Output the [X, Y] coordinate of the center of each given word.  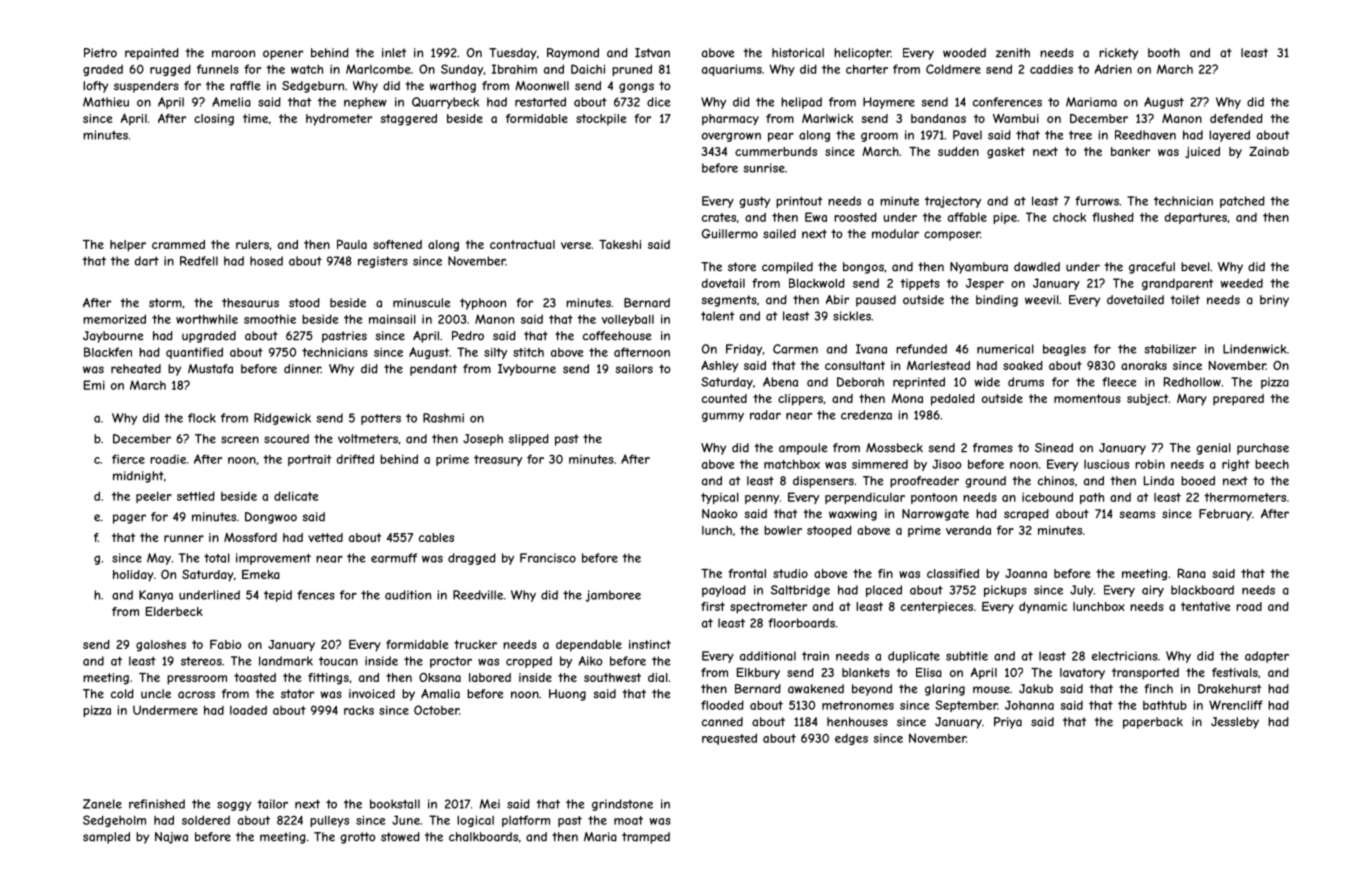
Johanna [1029, 705]
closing [214, 120]
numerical [1005, 349]
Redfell [199, 261]
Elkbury [758, 674]
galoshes [161, 646]
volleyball [628, 320]
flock [202, 418]
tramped [646, 838]
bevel [1195, 267]
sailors [634, 369]
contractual [522, 244]
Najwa [171, 838]
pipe [1005, 218]
